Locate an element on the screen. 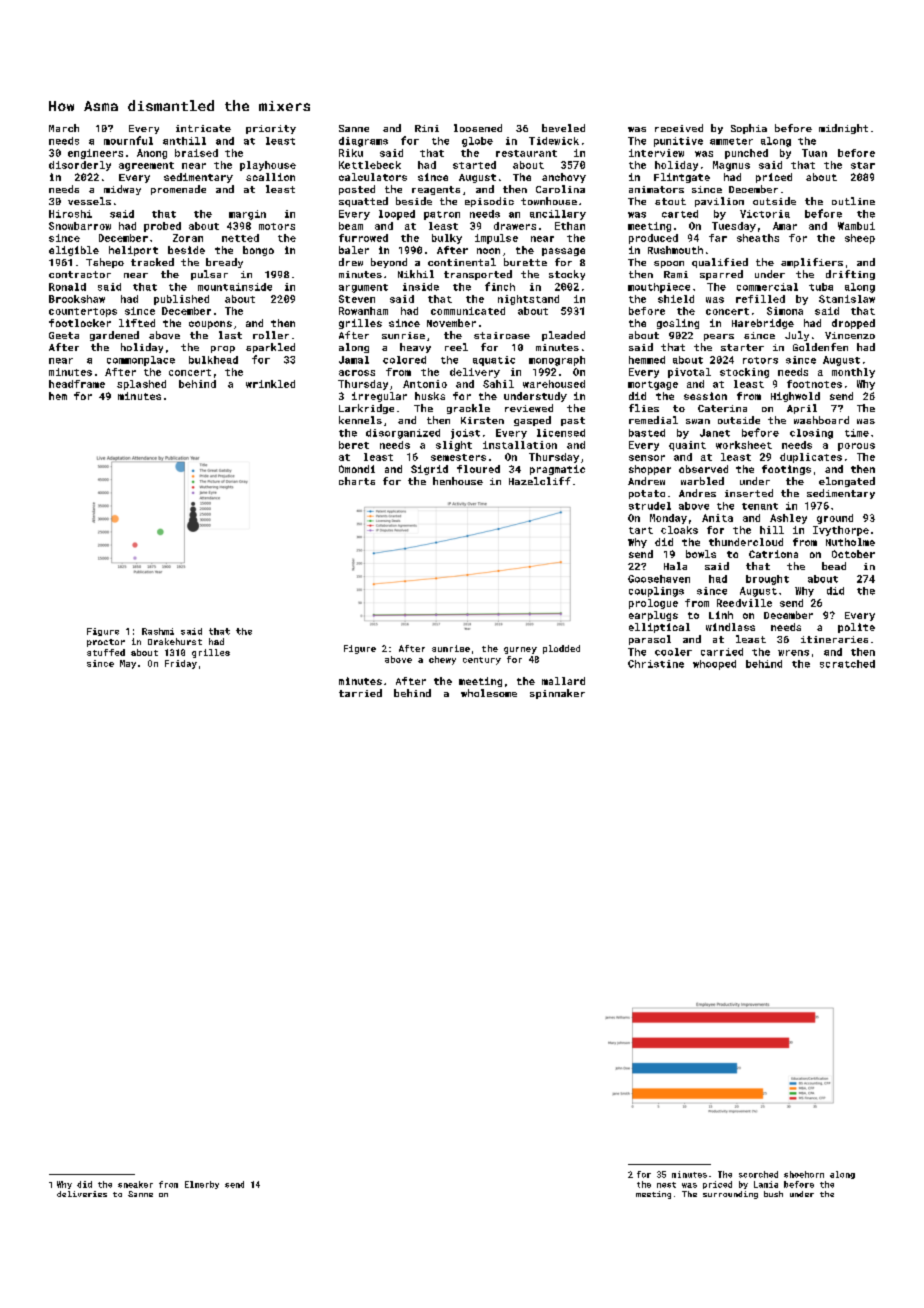 The width and height of the screenshot is (924, 1308). midnight is located at coordinates (843, 129).
